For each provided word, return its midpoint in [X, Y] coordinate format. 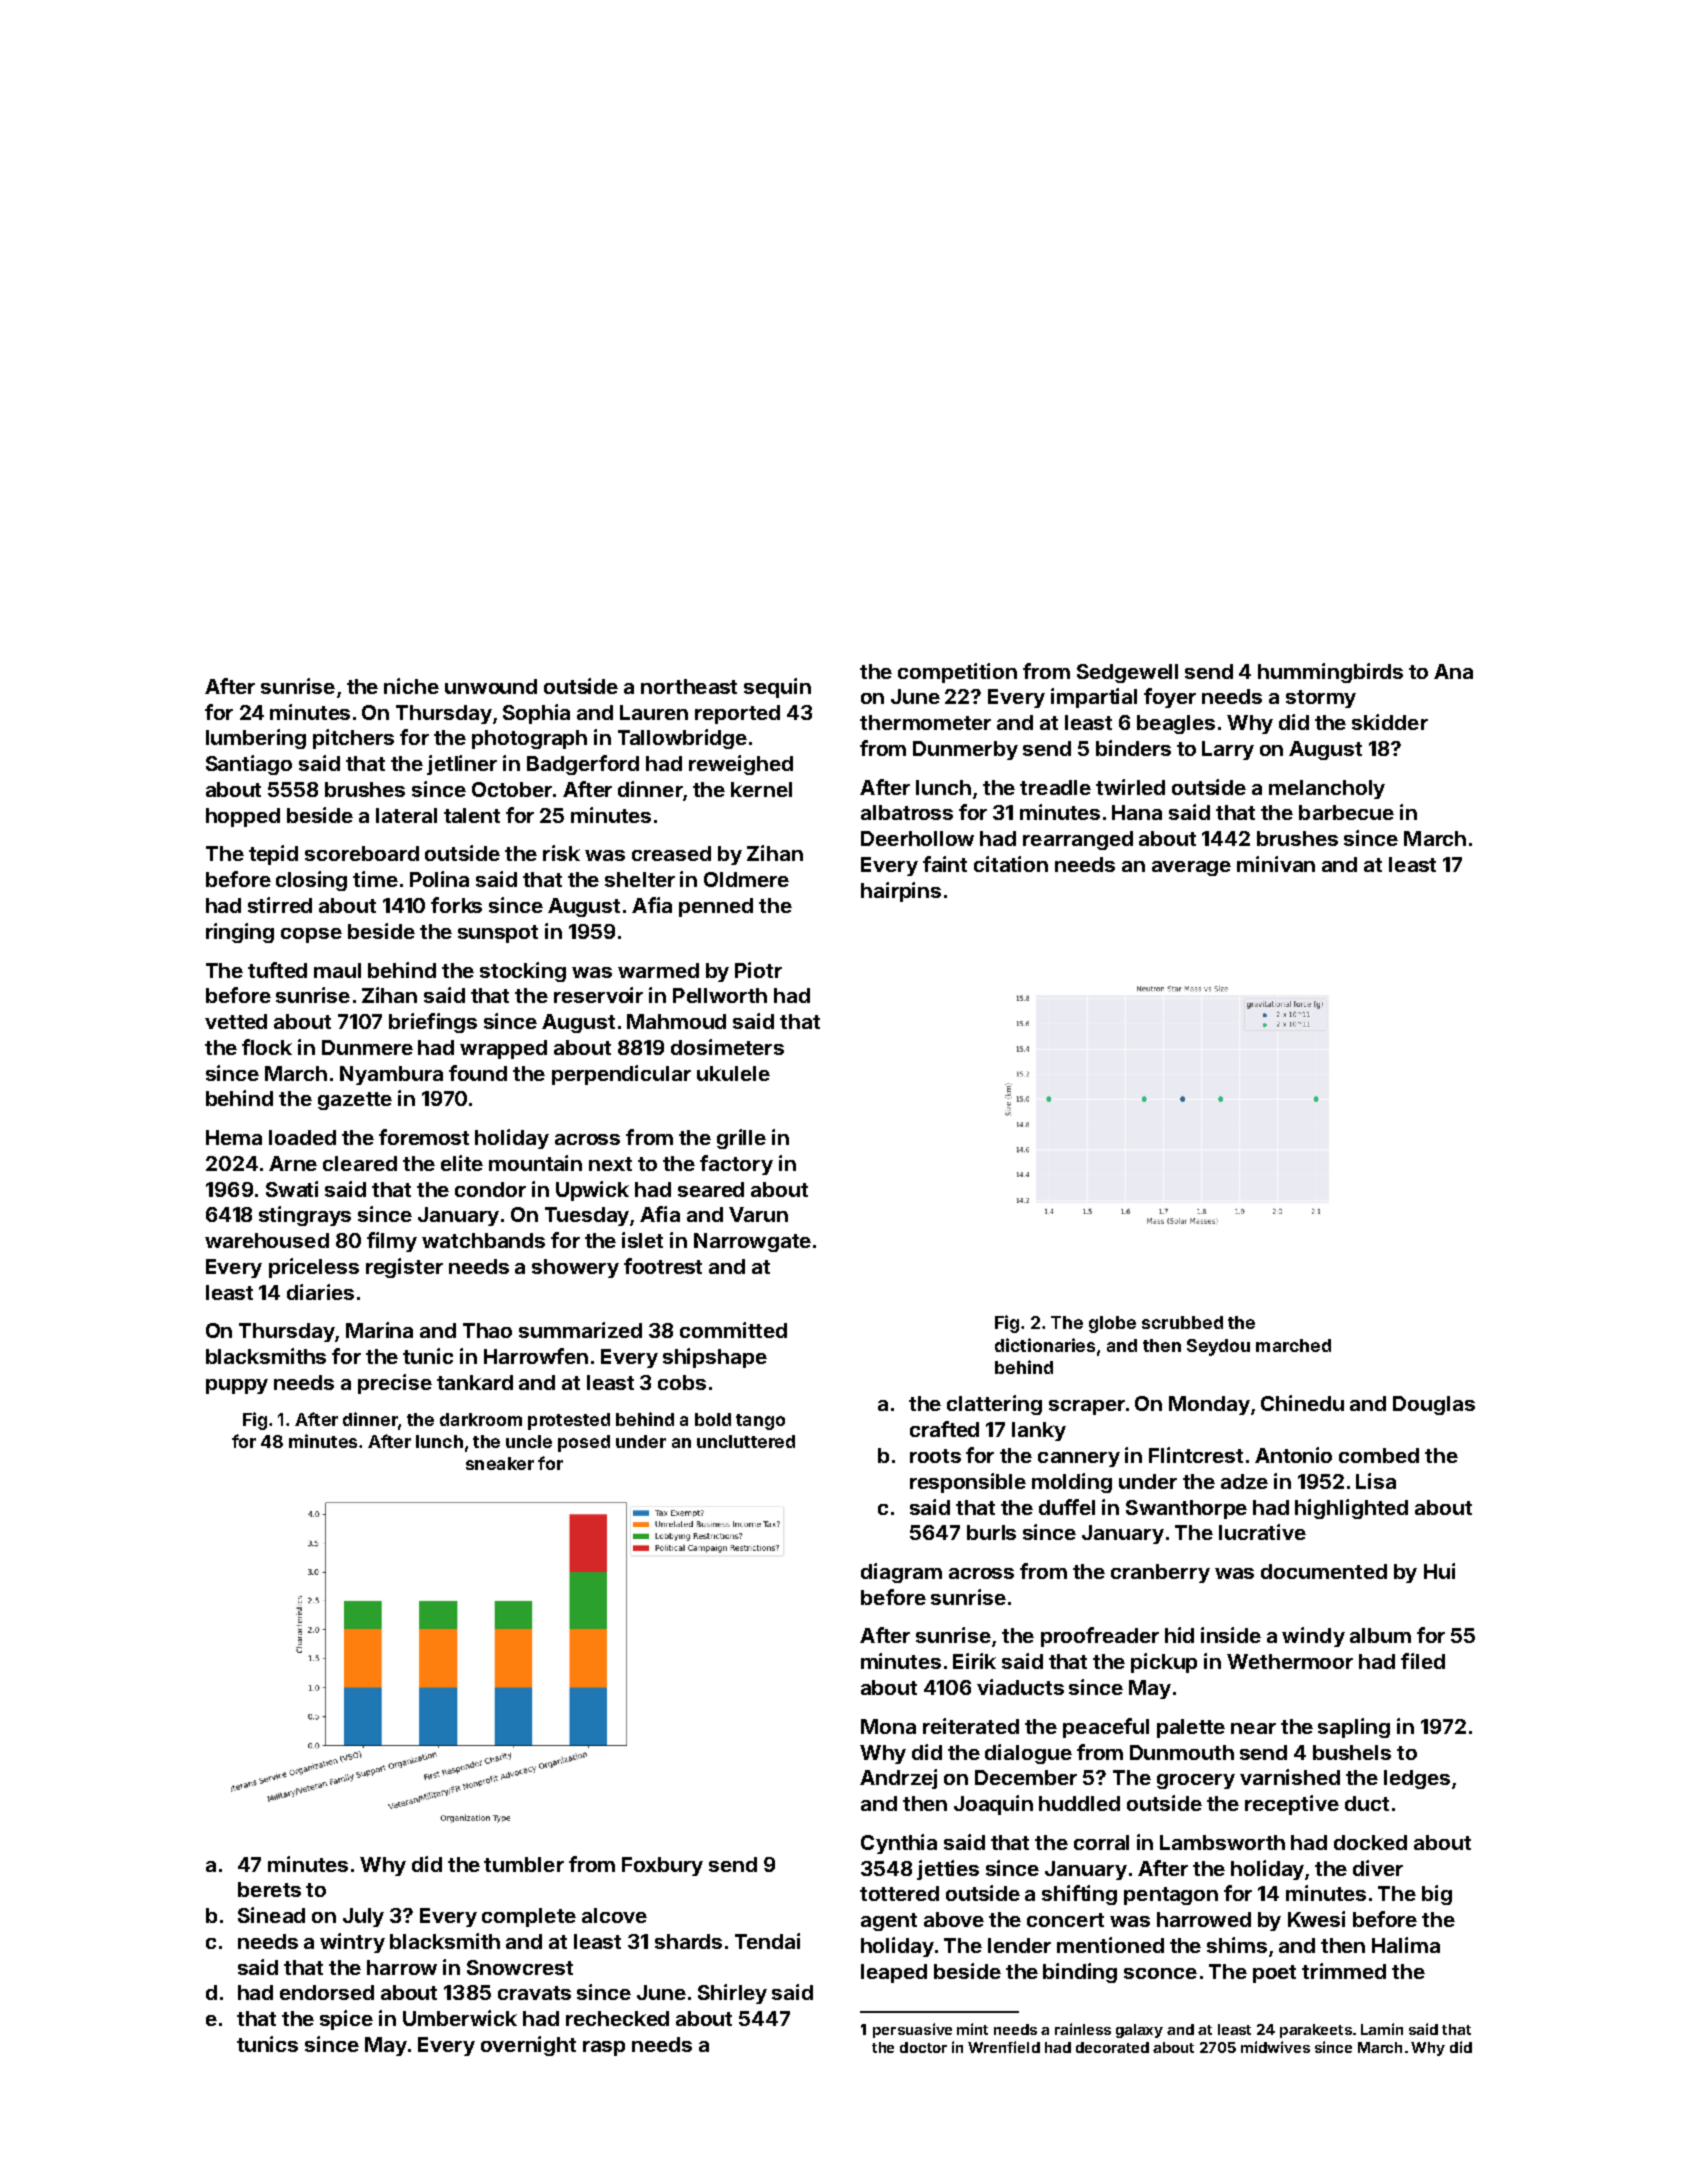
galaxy [1139, 2031]
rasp [604, 2048]
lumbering [256, 739]
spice [346, 2020]
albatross [907, 812]
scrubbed [1182, 1322]
